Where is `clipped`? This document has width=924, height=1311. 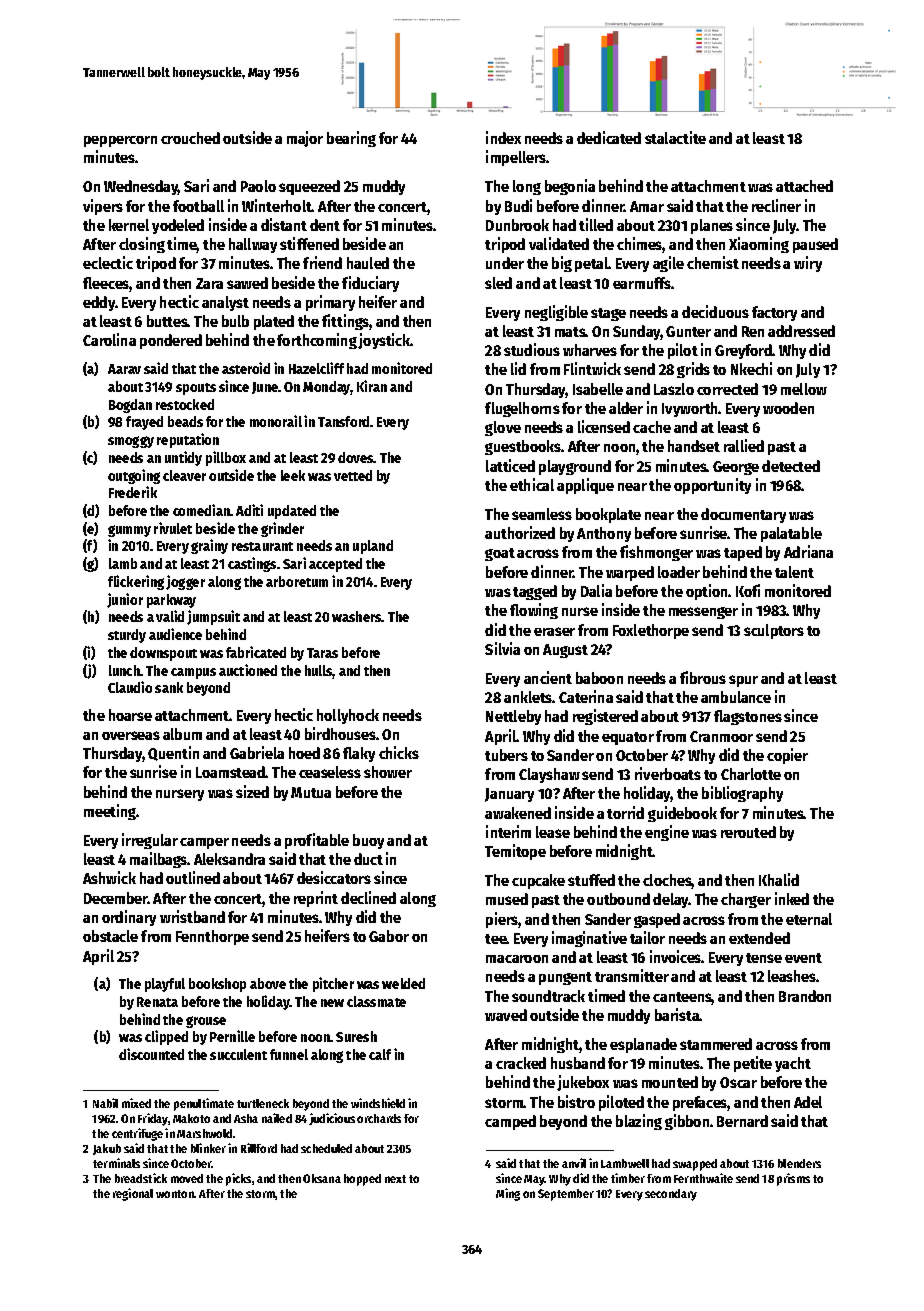
clipped is located at coordinates (166, 1037).
